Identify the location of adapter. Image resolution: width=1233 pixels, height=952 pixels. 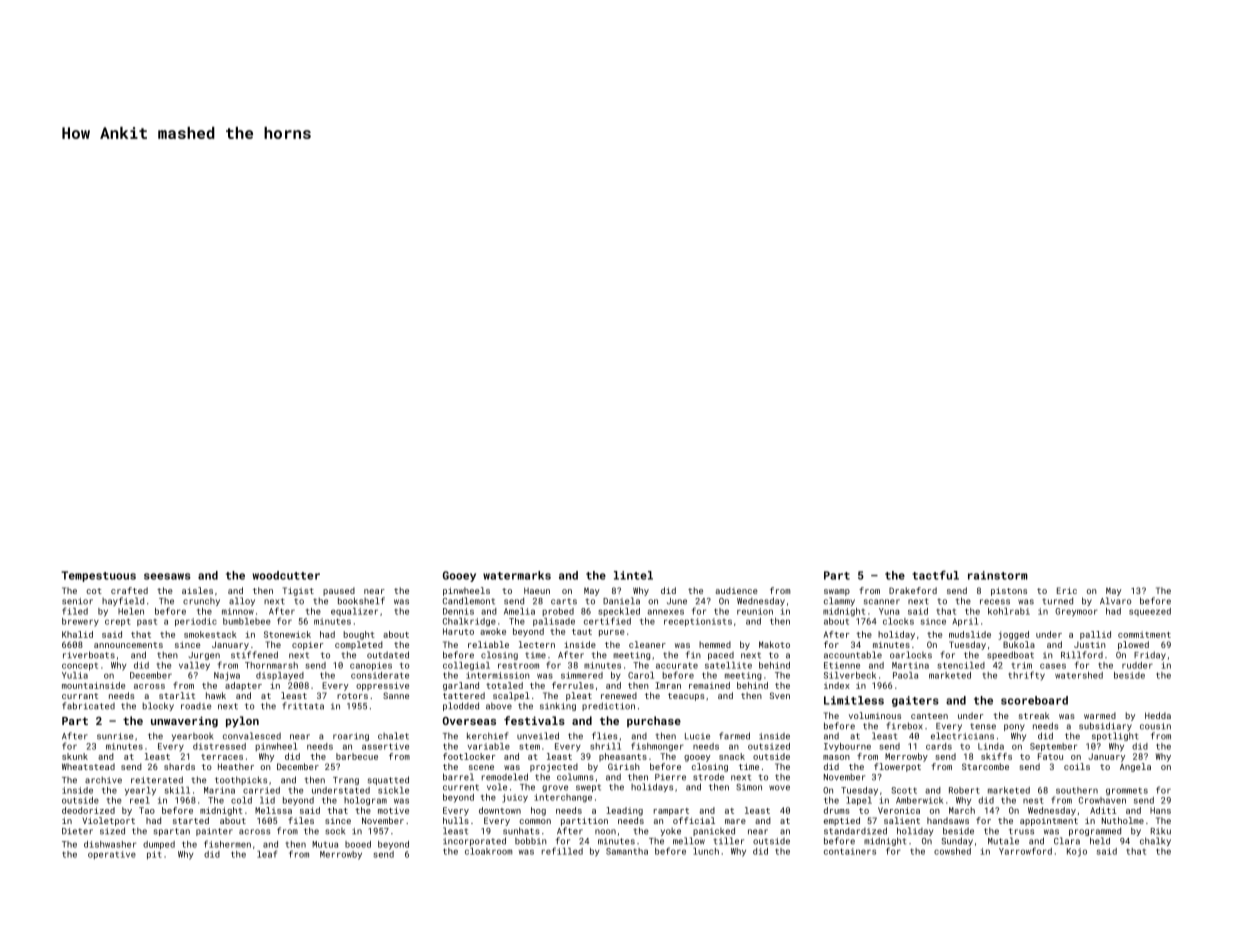
(243, 686).
